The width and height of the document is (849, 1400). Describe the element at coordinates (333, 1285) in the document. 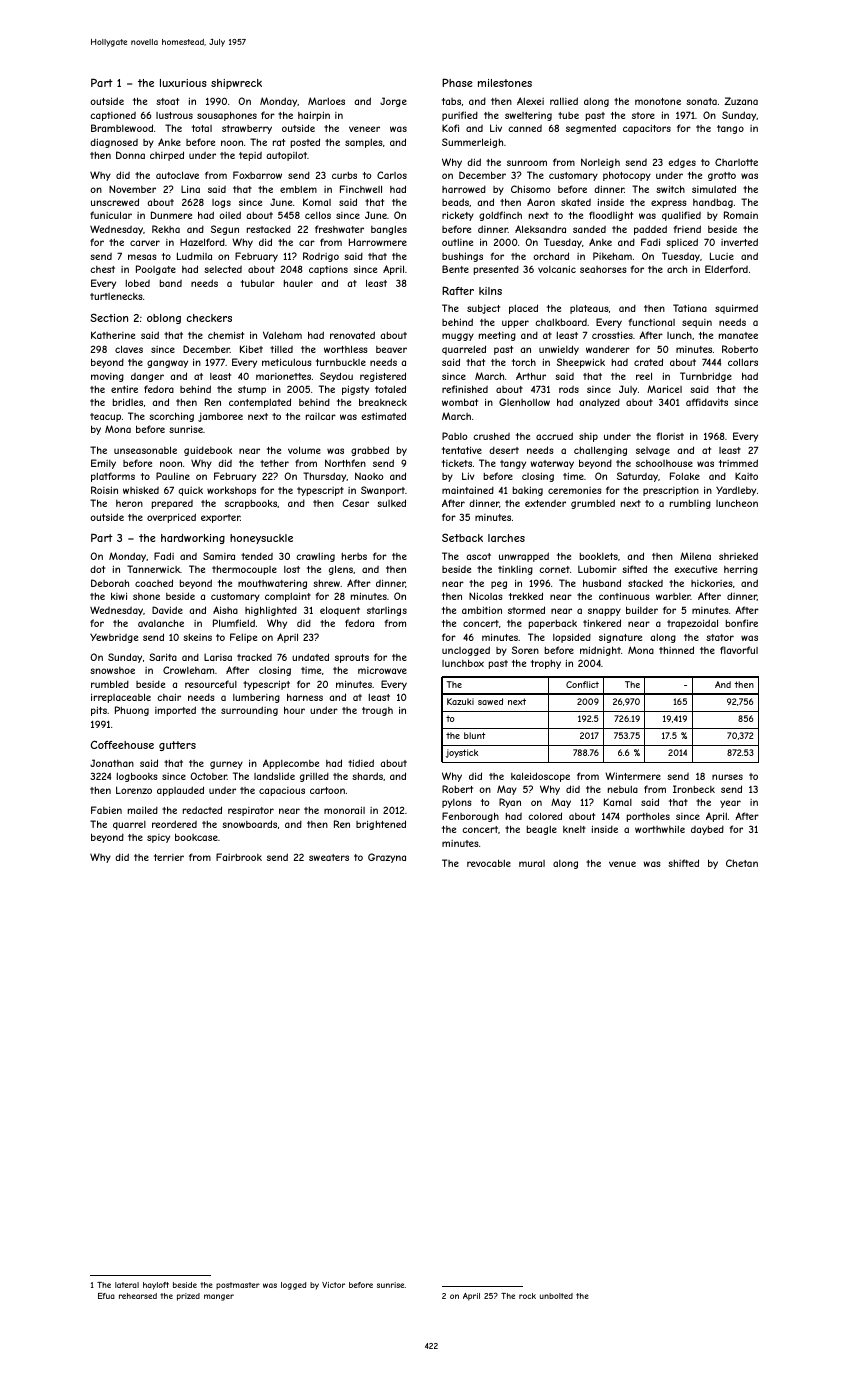

I see `Victor` at that location.
